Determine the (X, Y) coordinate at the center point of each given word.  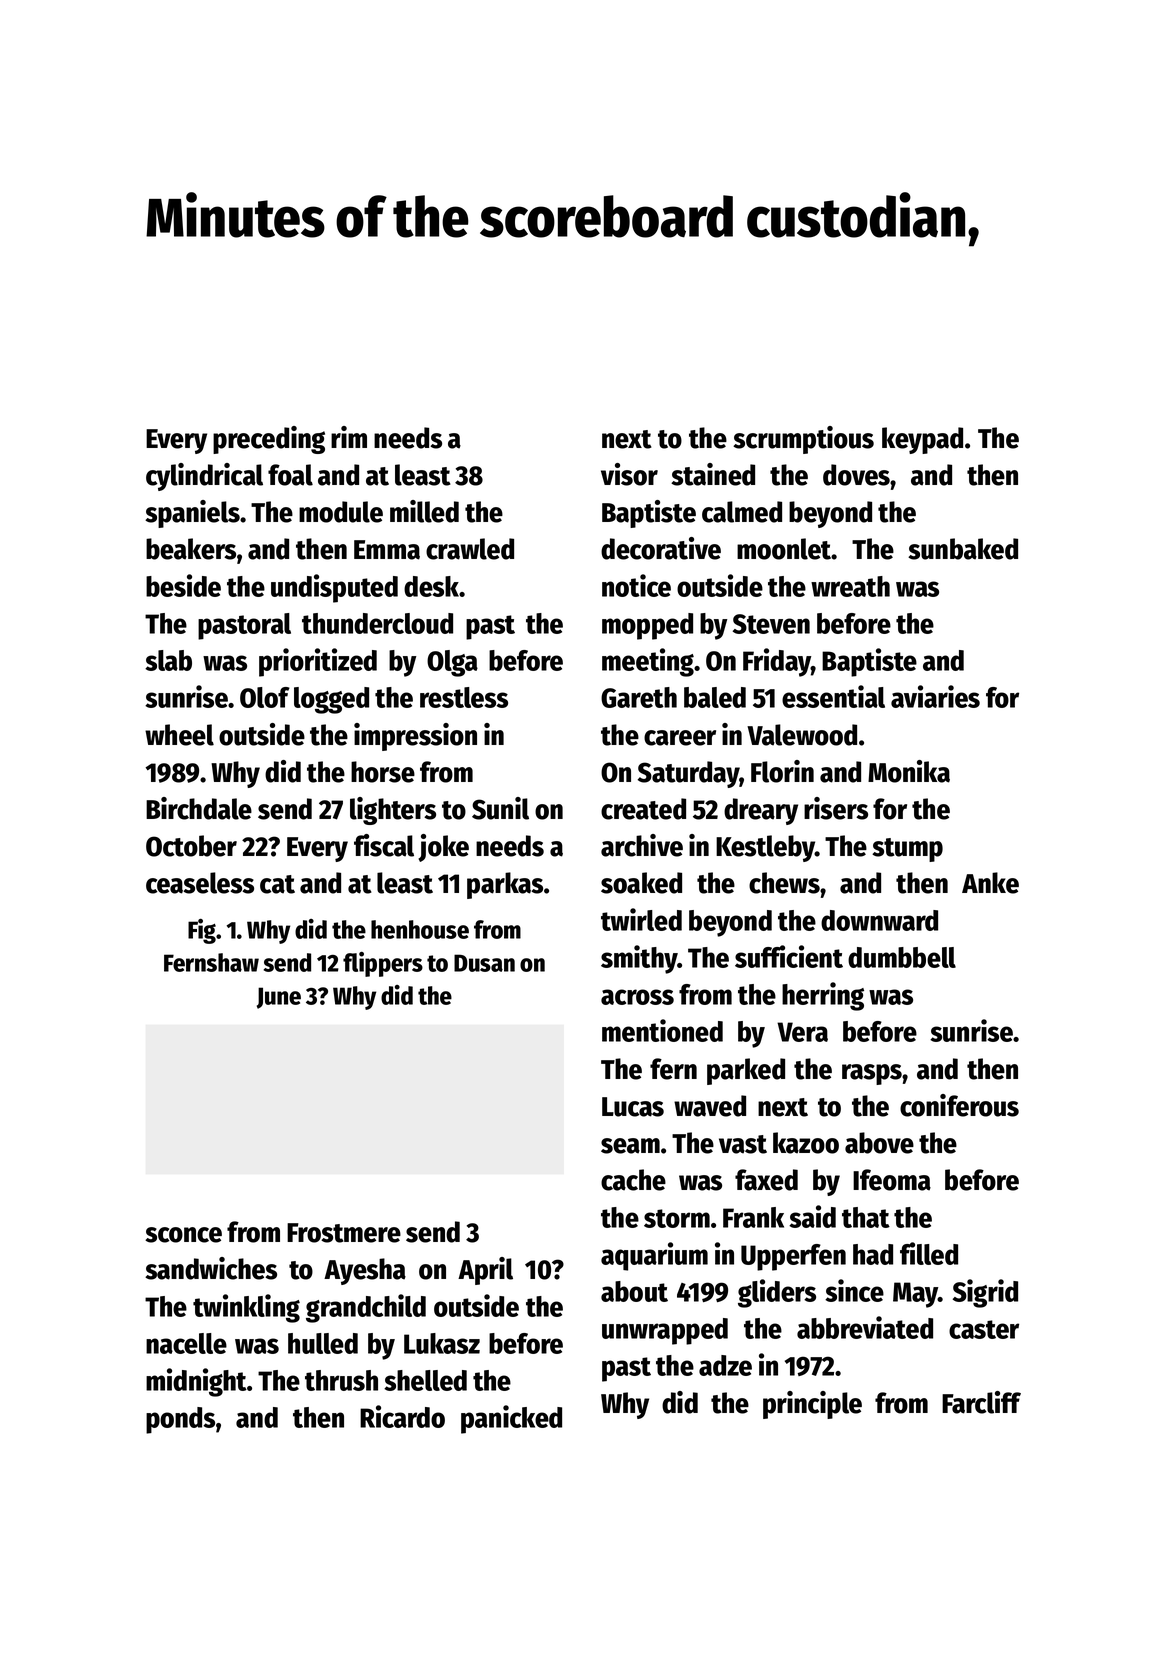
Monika (909, 771)
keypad (922, 440)
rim (349, 437)
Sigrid (985, 1293)
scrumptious (803, 440)
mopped (647, 626)
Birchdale (199, 808)
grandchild (366, 1308)
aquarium (654, 1256)
